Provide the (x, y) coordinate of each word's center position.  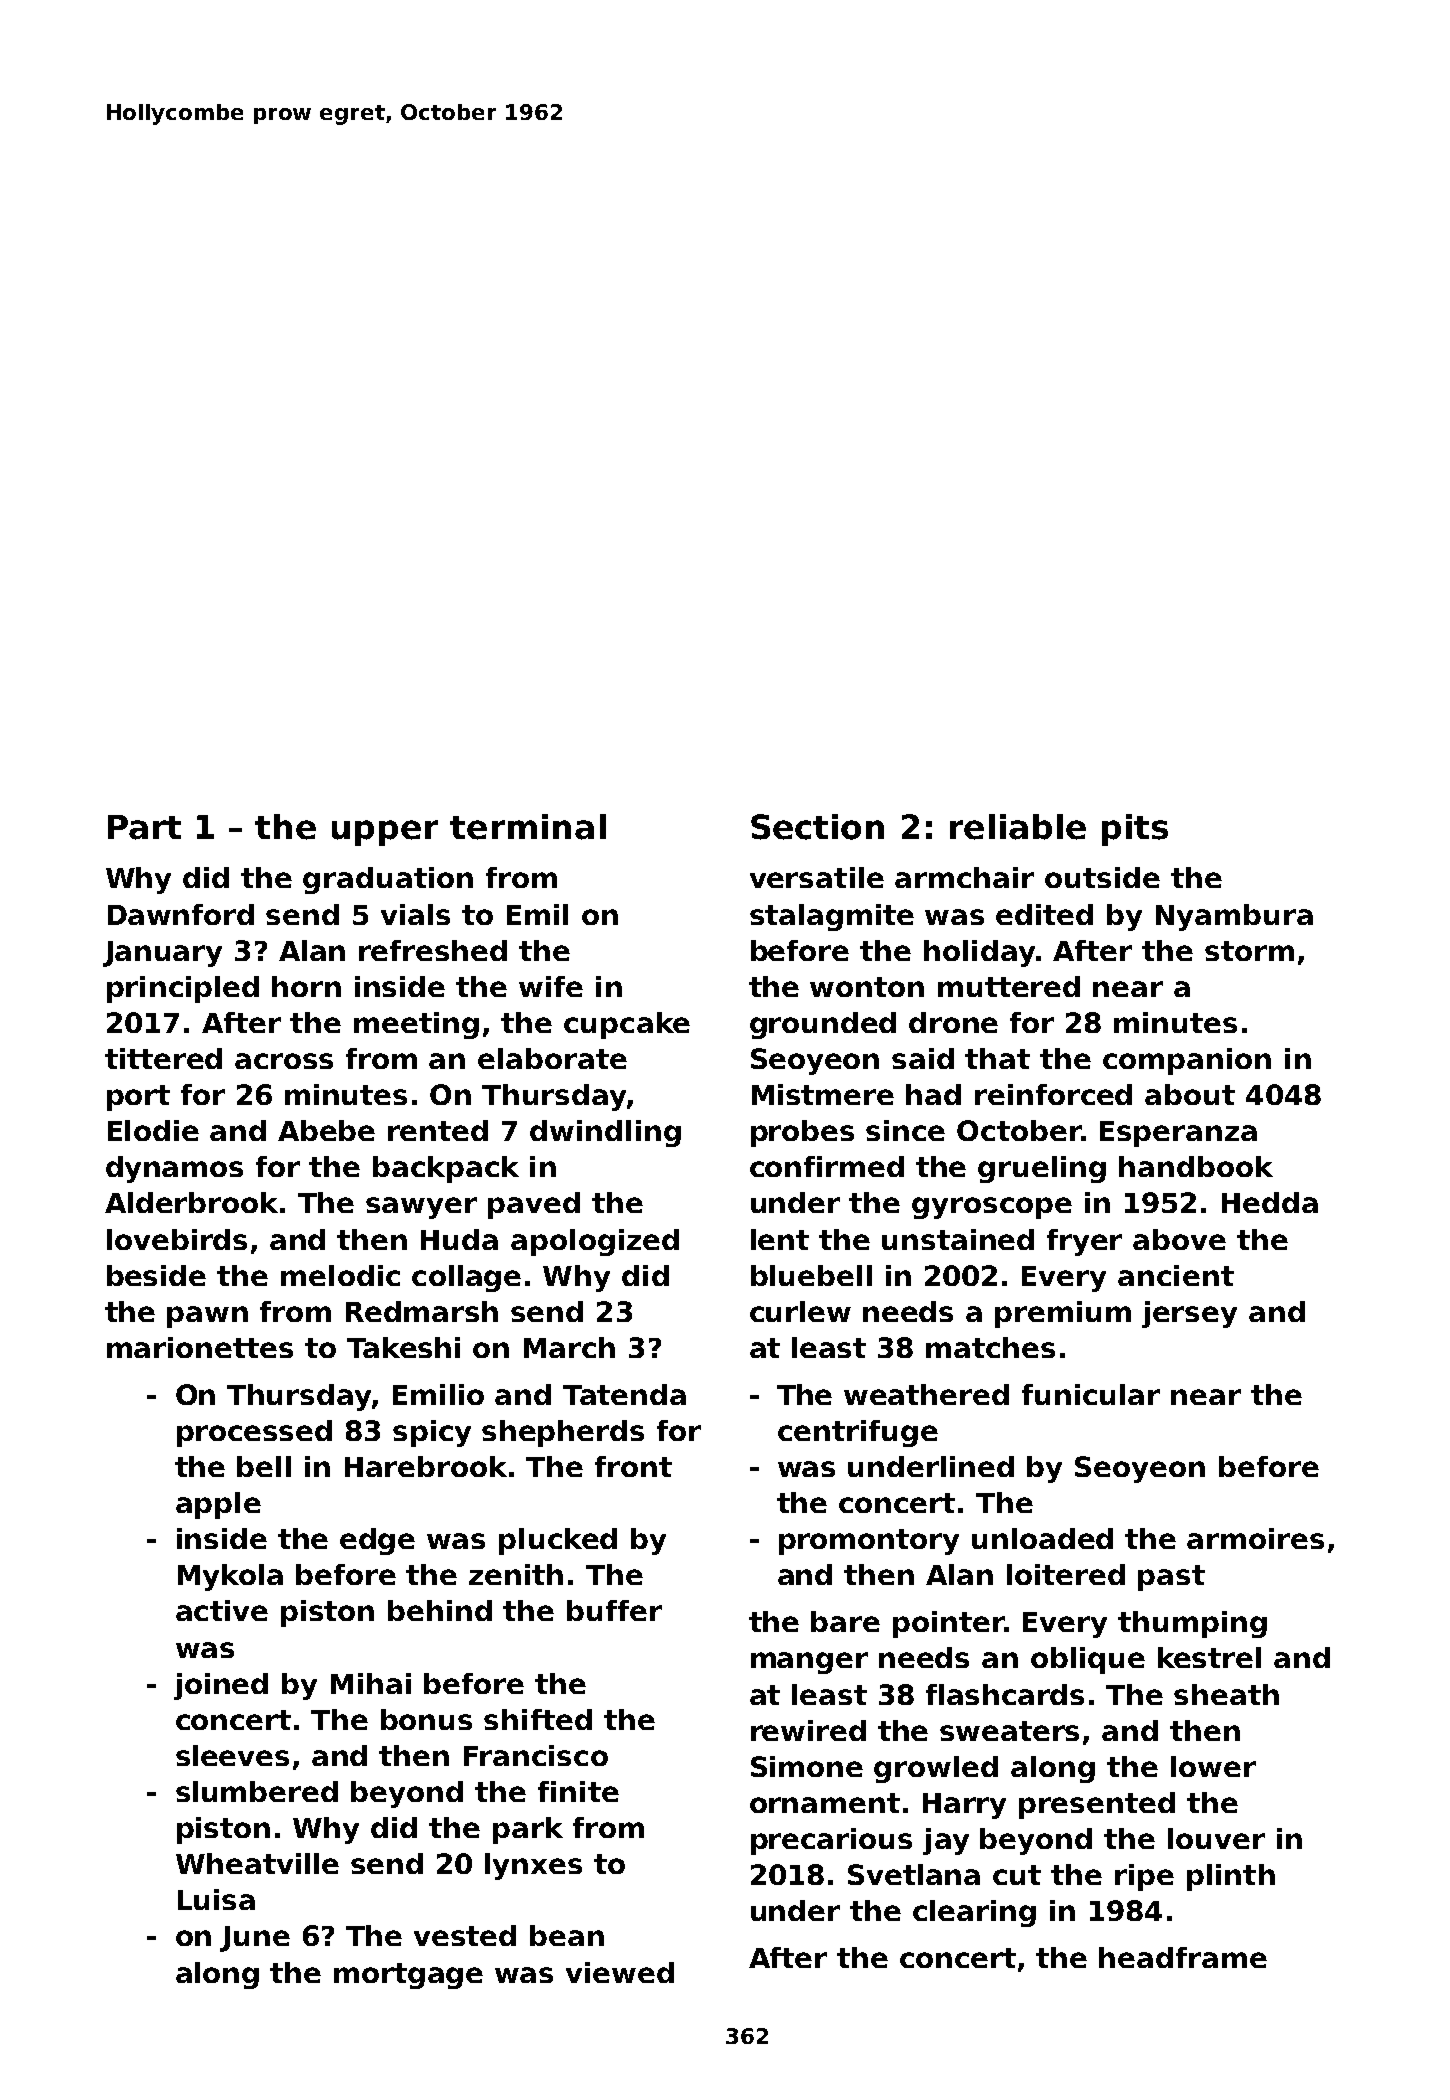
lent (780, 1239)
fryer (1084, 1242)
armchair (964, 877)
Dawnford (181, 914)
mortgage (408, 1976)
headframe (1183, 1957)
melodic (340, 1275)
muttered (1009, 986)
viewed (620, 1972)
